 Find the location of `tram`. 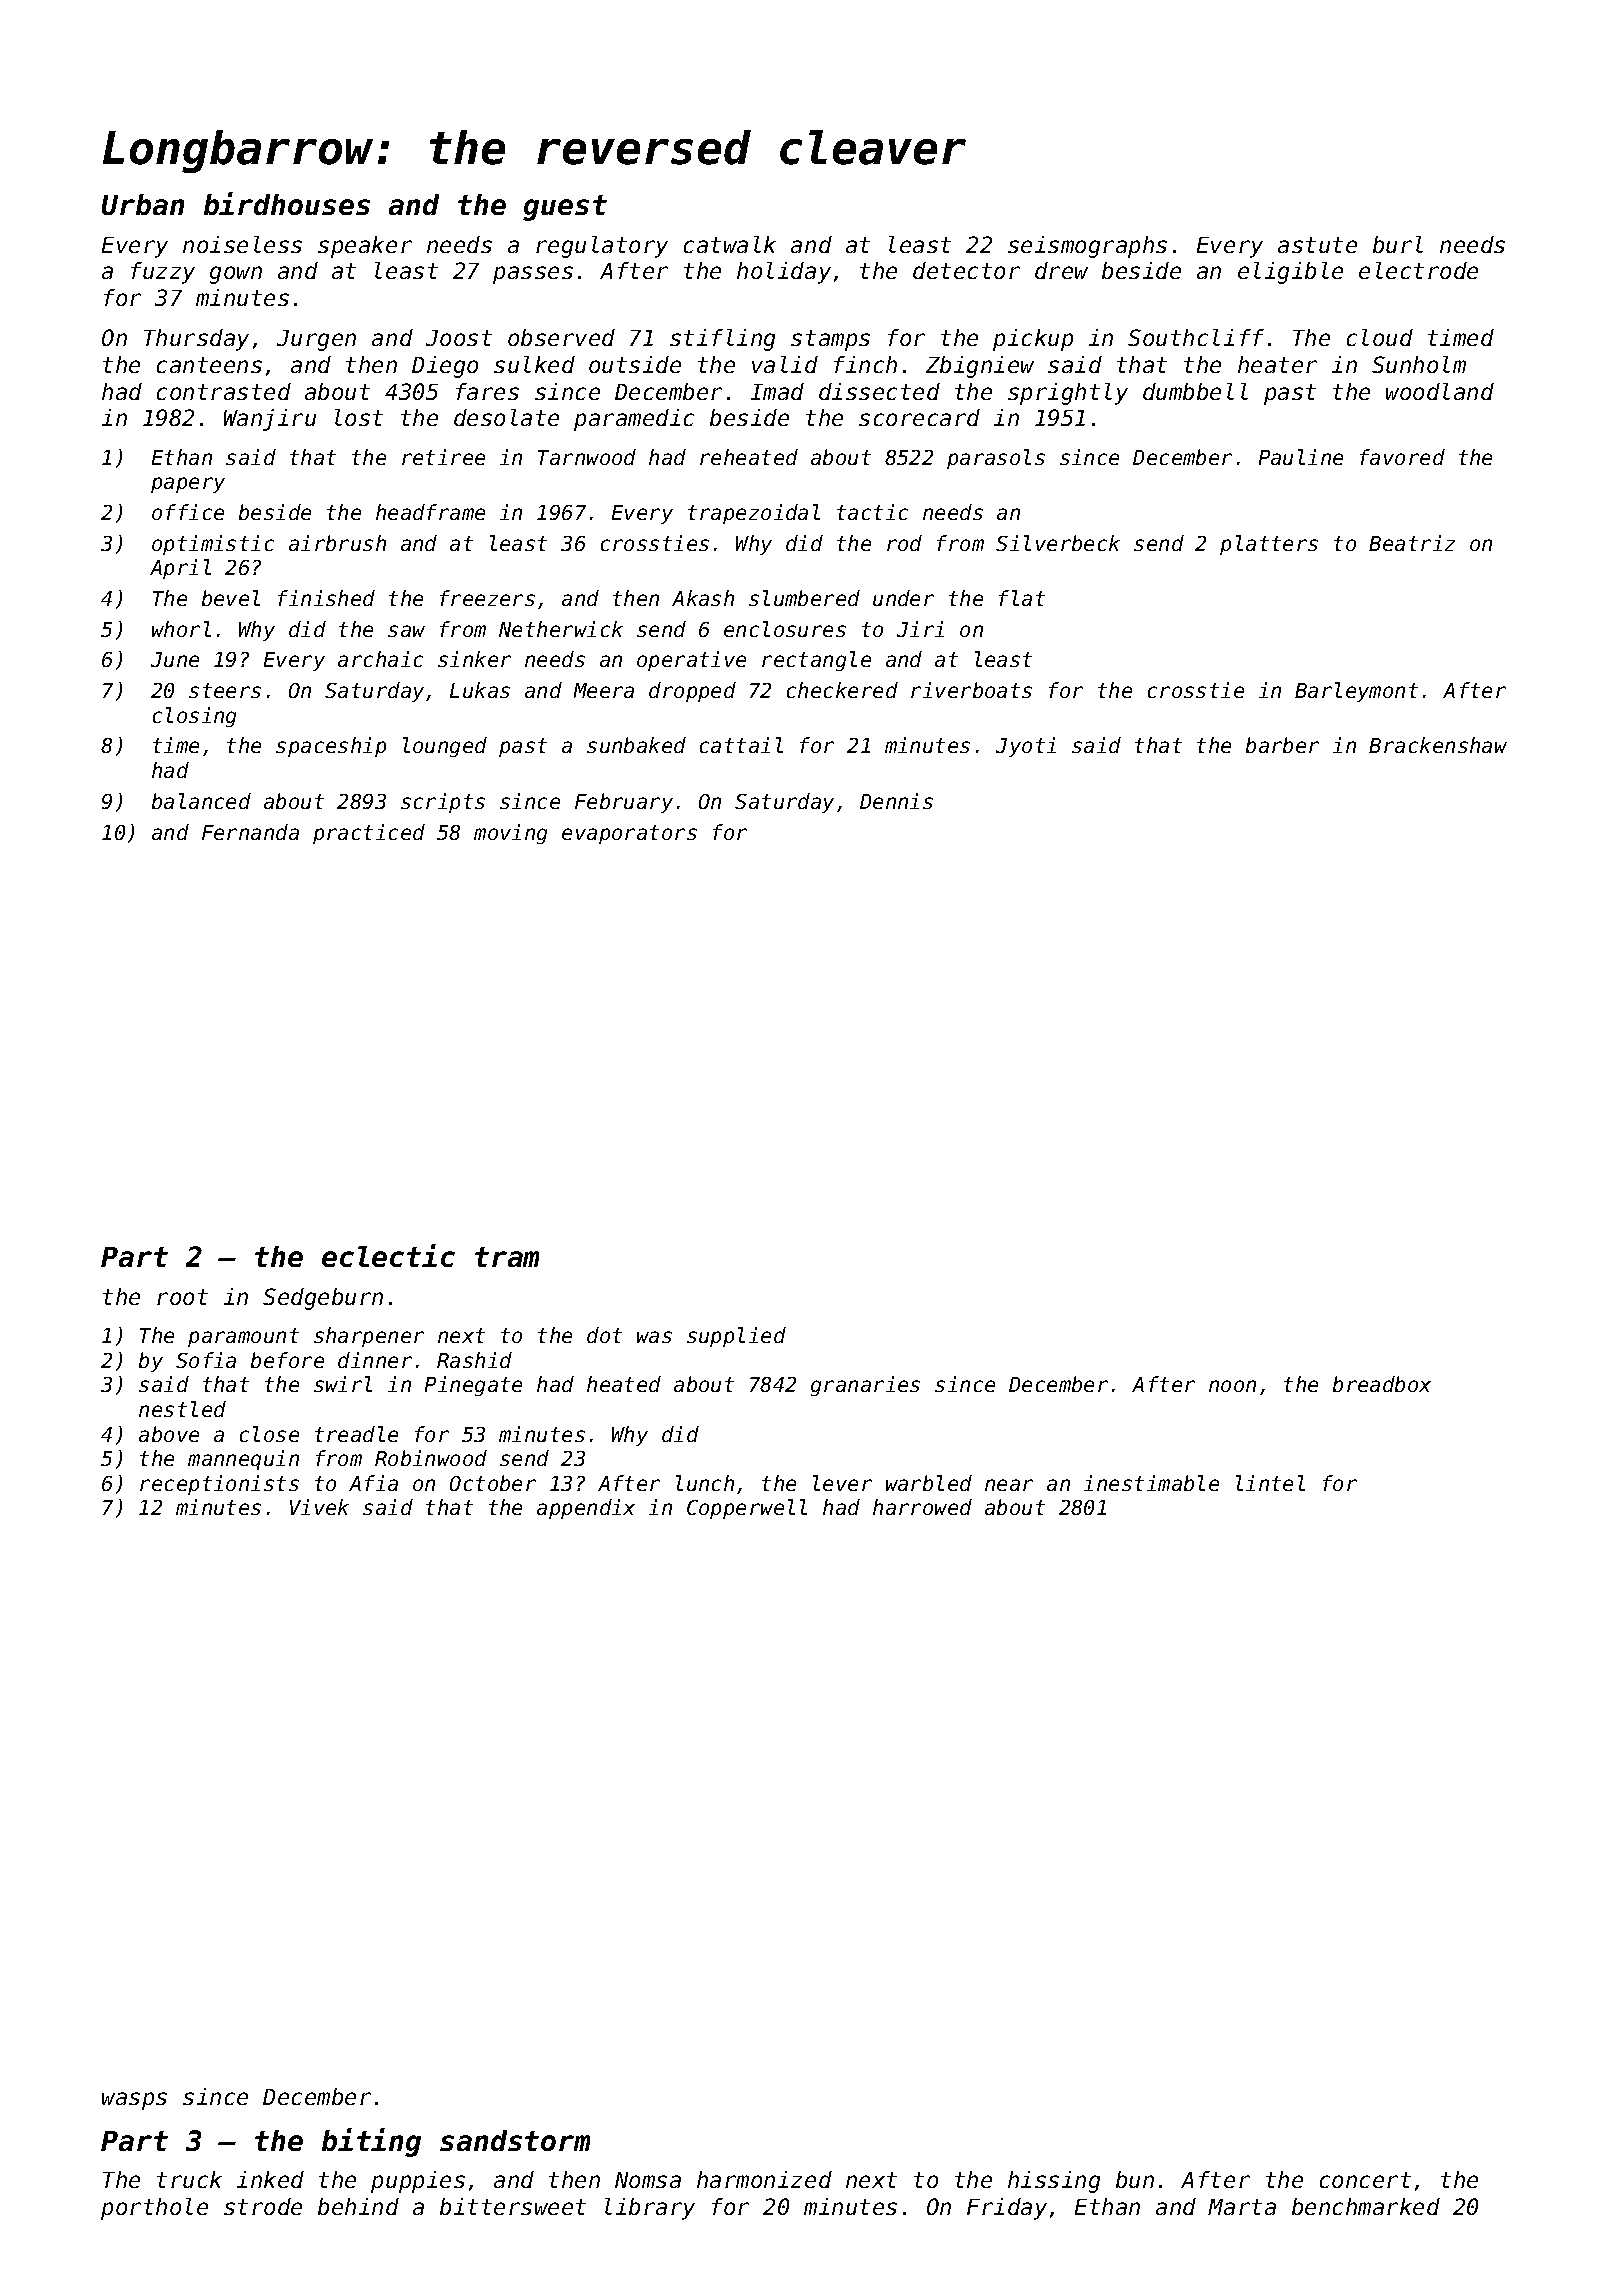

tram is located at coordinates (507, 1257).
